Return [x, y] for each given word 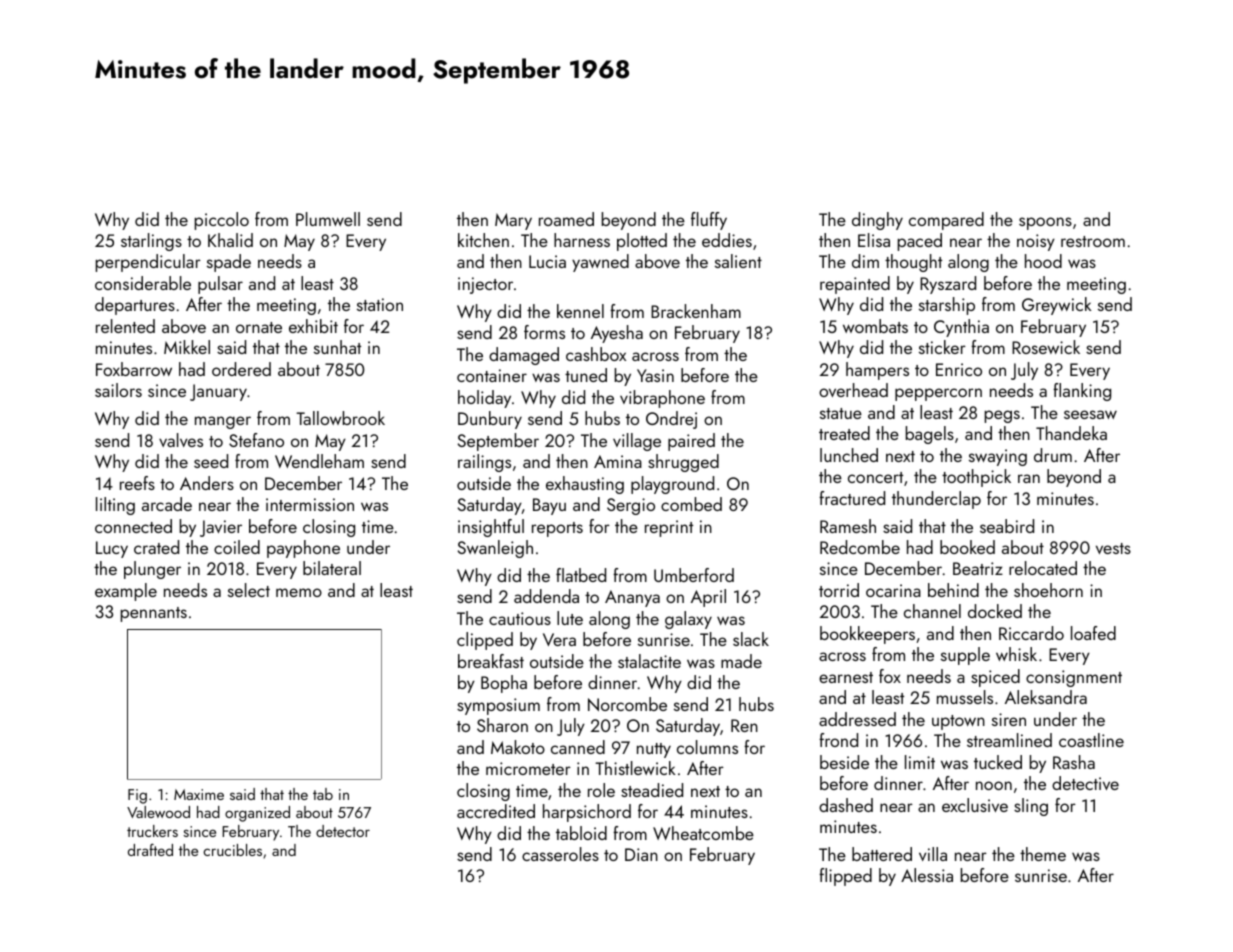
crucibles [232, 850]
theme [1043, 854]
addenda [546, 596]
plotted [642, 242]
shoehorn [1048, 590]
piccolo [222, 221]
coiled [237, 547]
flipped [845, 877]
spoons [1045, 223]
